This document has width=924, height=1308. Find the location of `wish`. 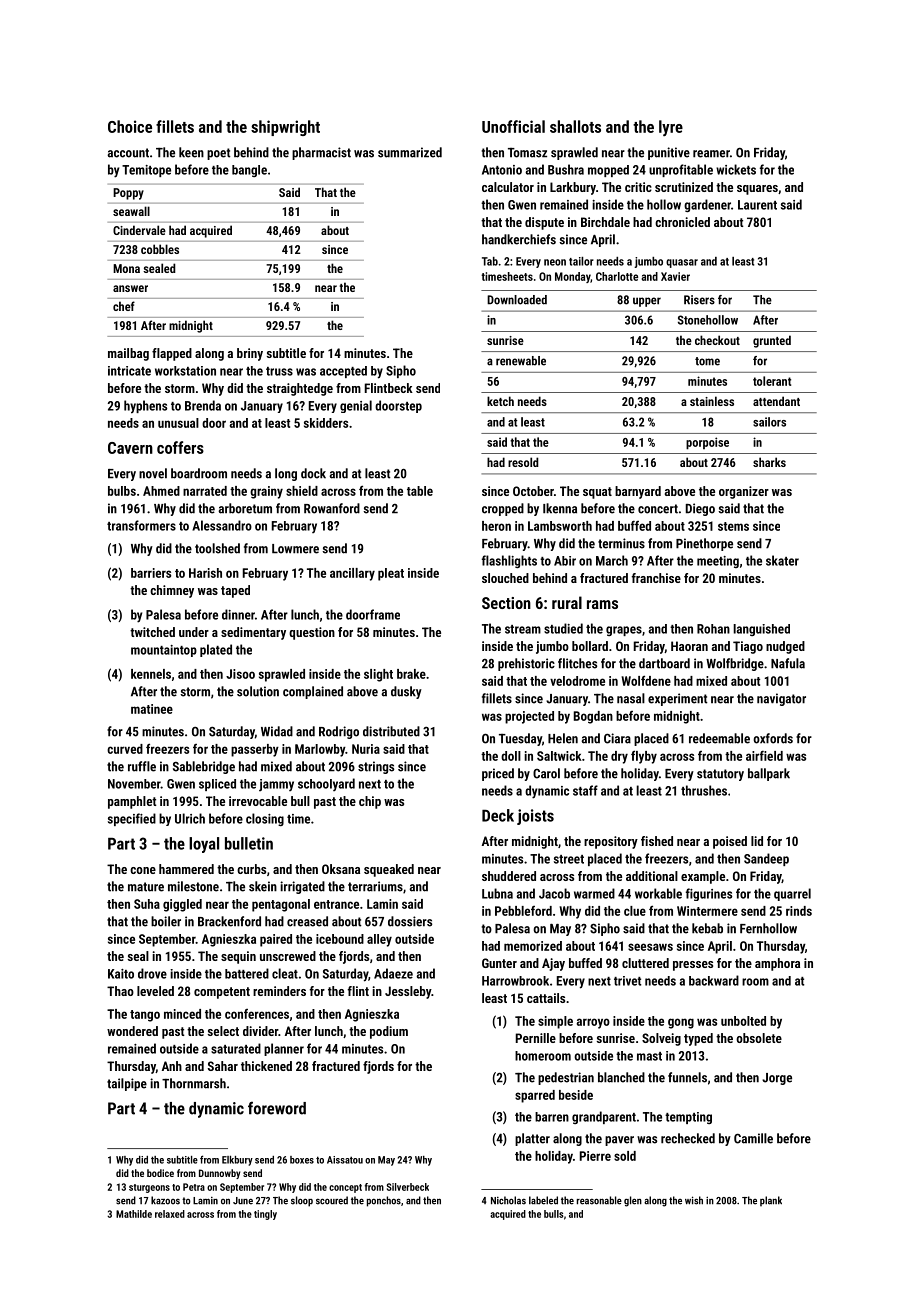

wish is located at coordinates (694, 1200).
